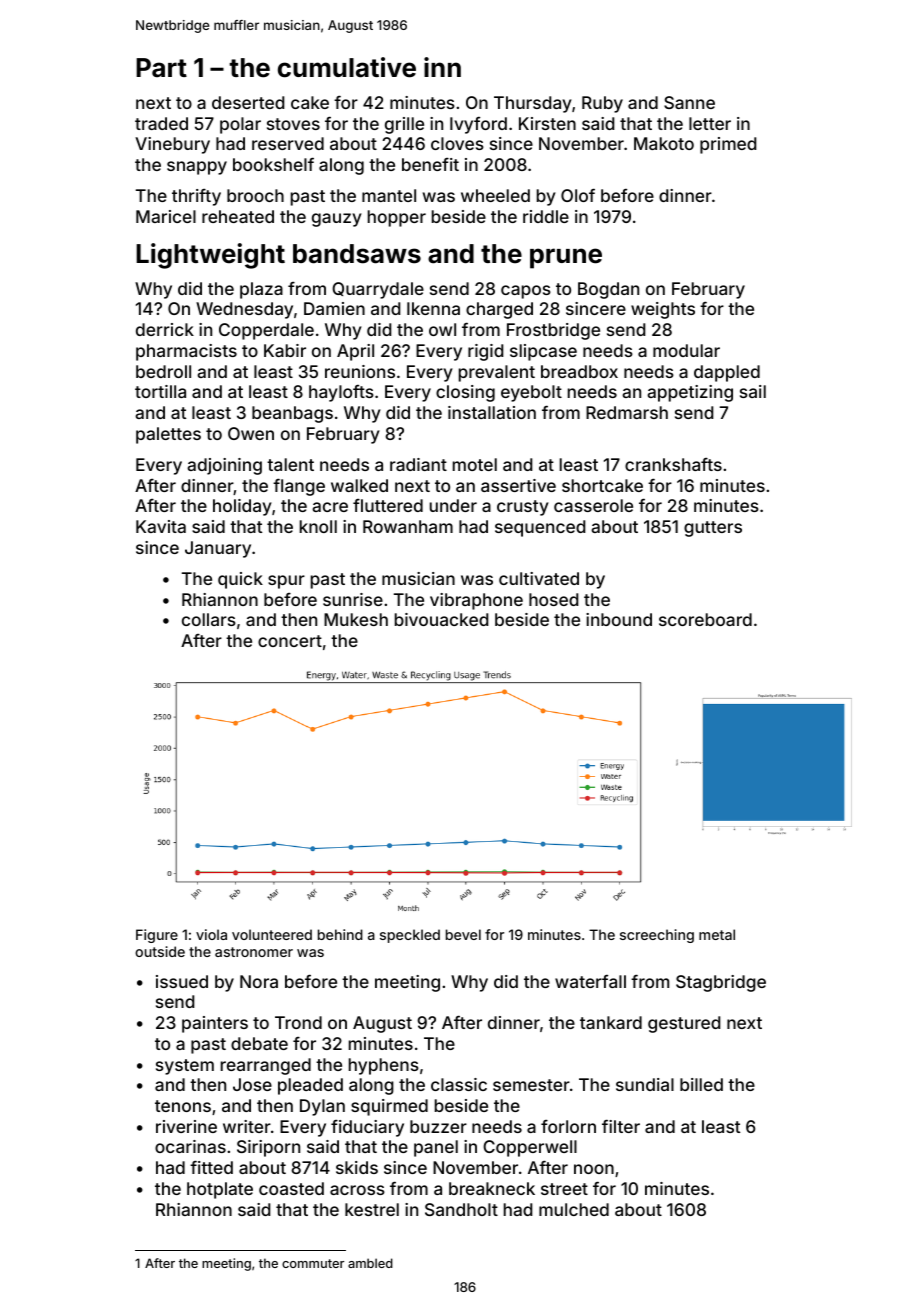 The width and height of the page is (908, 1316). What do you see at coordinates (313, 1263) in the page?
I see `commuter` at bounding box center [313, 1263].
